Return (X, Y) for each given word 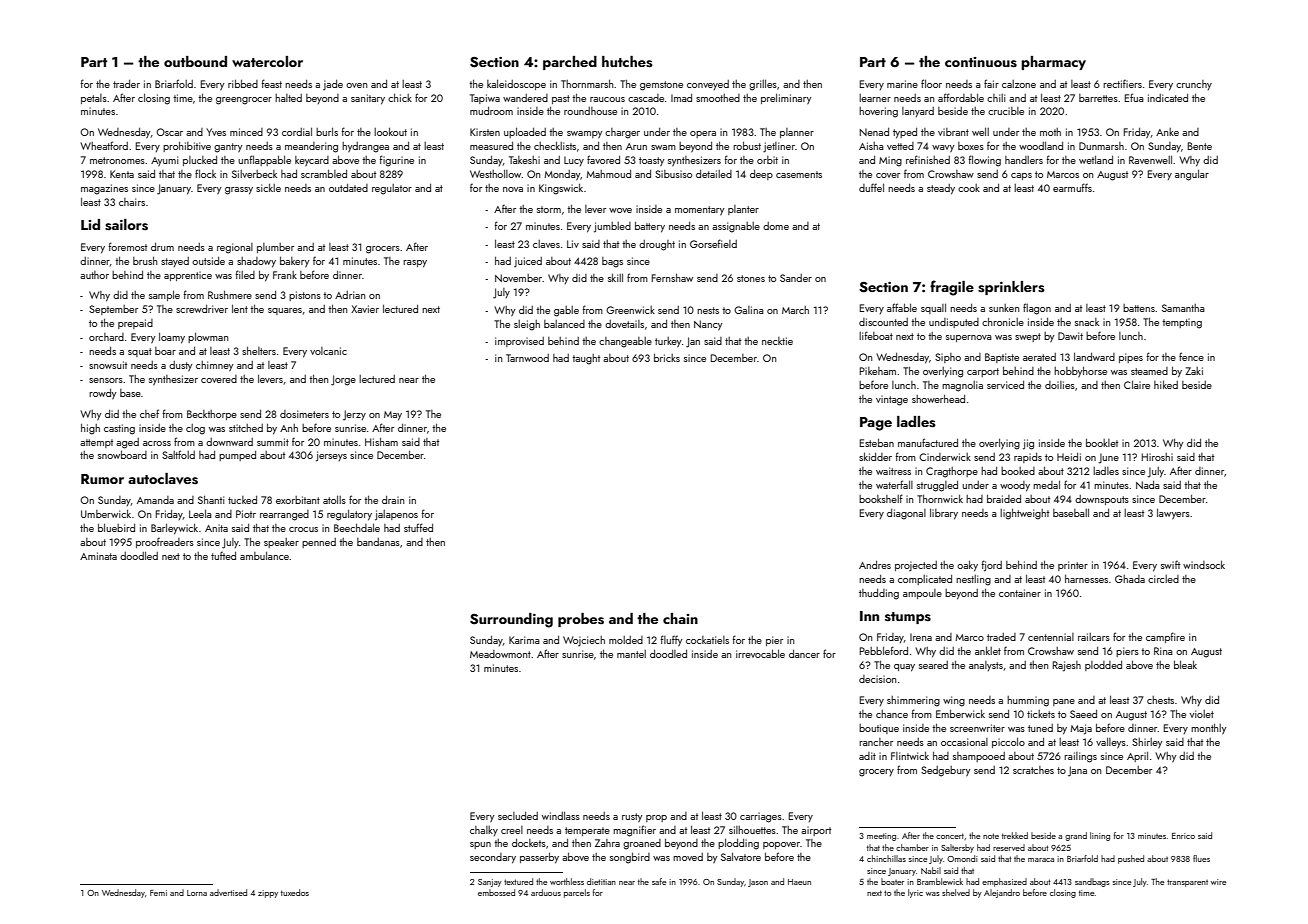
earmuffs (1072, 187)
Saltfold (178, 454)
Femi (158, 893)
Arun (636, 146)
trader (126, 84)
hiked (1166, 384)
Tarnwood (527, 358)
